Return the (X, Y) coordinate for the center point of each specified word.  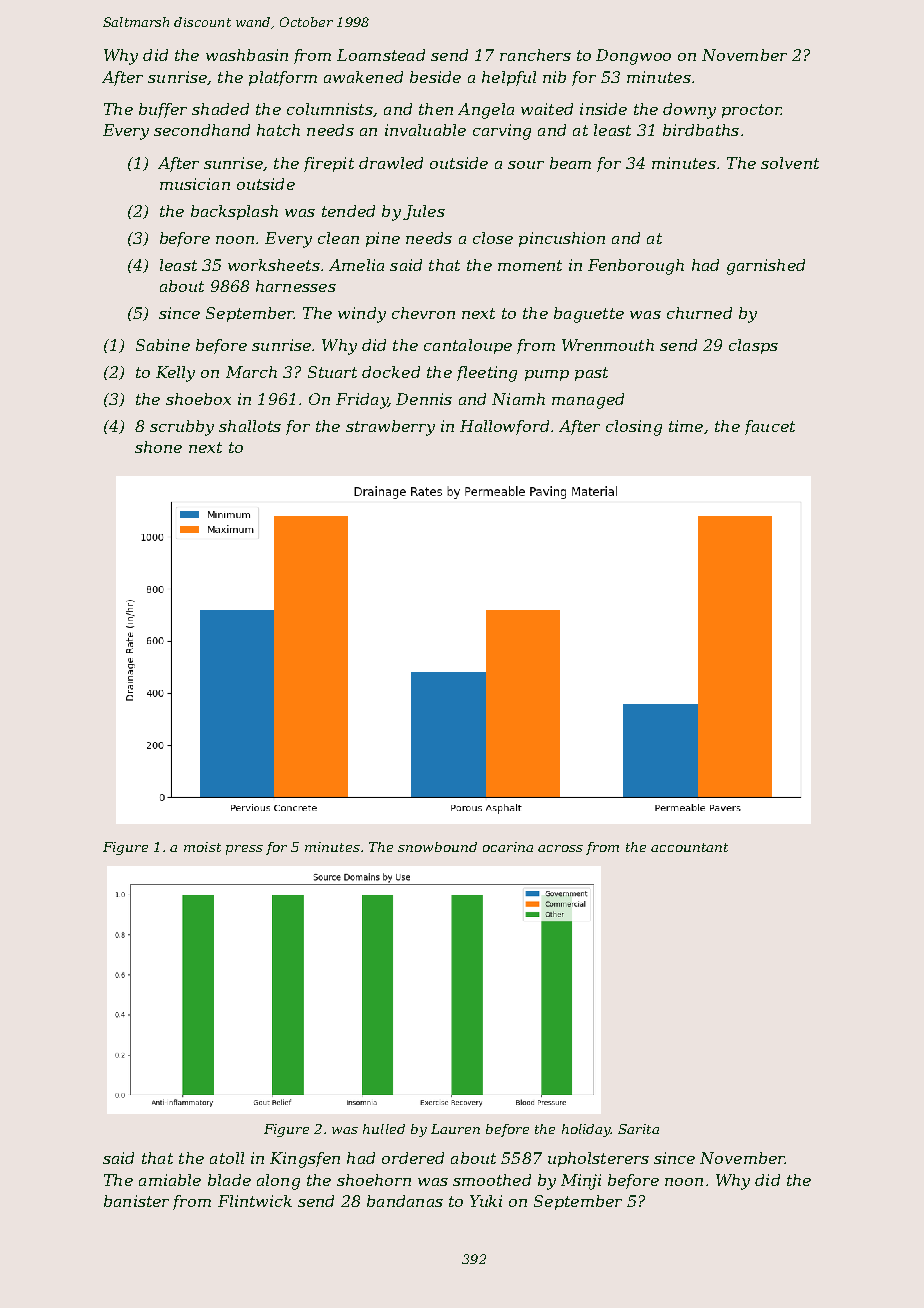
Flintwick (255, 1201)
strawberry (390, 428)
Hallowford (504, 427)
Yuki (486, 1201)
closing (634, 428)
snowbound (437, 847)
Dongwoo (633, 57)
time (686, 426)
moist (202, 847)
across (560, 848)
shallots (250, 426)
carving (502, 132)
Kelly (175, 374)
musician (195, 184)
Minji (581, 1182)
